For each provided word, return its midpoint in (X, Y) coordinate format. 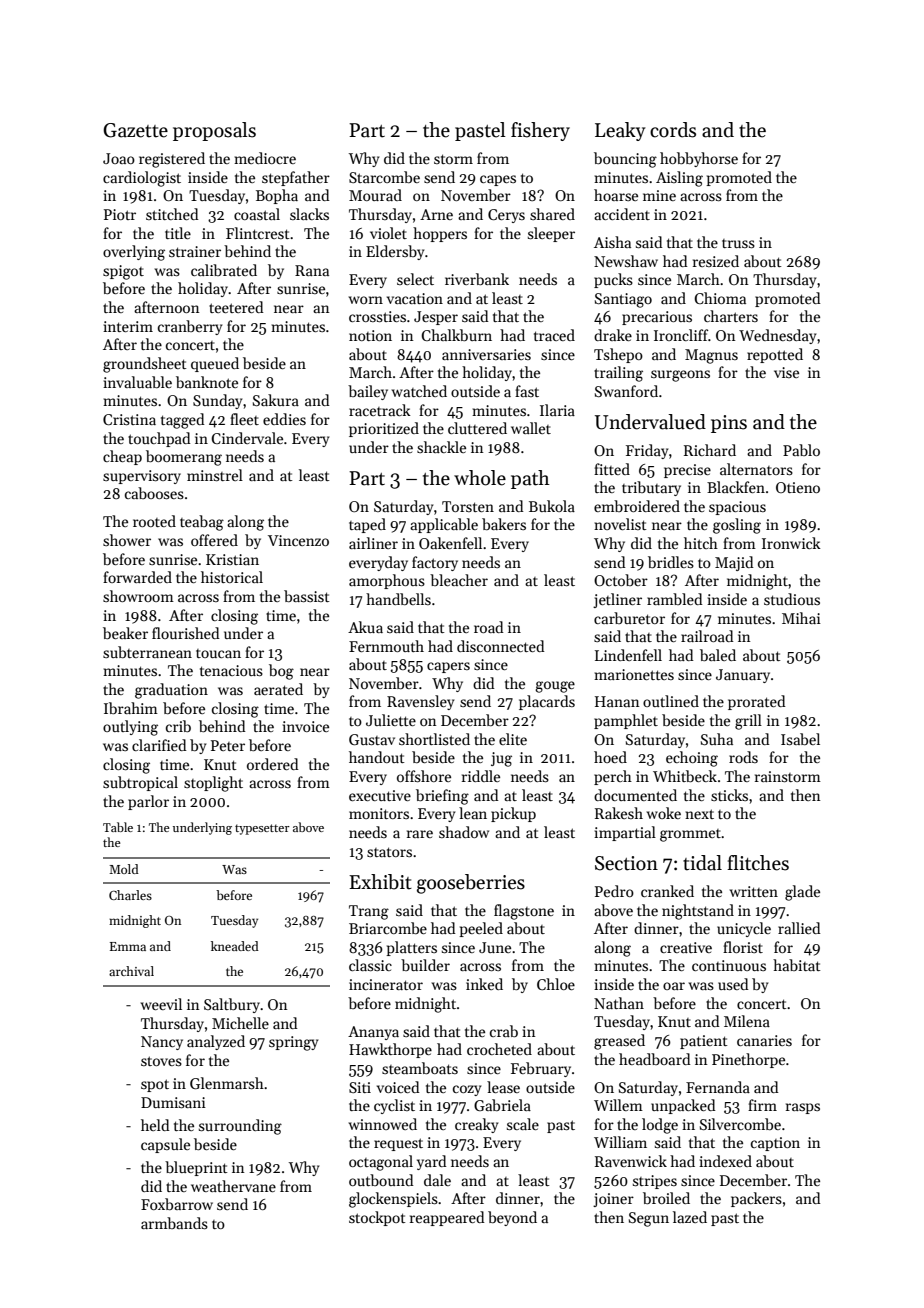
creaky (476, 1125)
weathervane (233, 1186)
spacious (737, 508)
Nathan (619, 1003)
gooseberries (471, 884)
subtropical (140, 783)
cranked (667, 891)
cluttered (477, 428)
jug (501, 759)
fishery (540, 131)
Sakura (276, 400)
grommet (690, 835)
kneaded (235, 946)
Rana (312, 270)
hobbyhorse (699, 159)
